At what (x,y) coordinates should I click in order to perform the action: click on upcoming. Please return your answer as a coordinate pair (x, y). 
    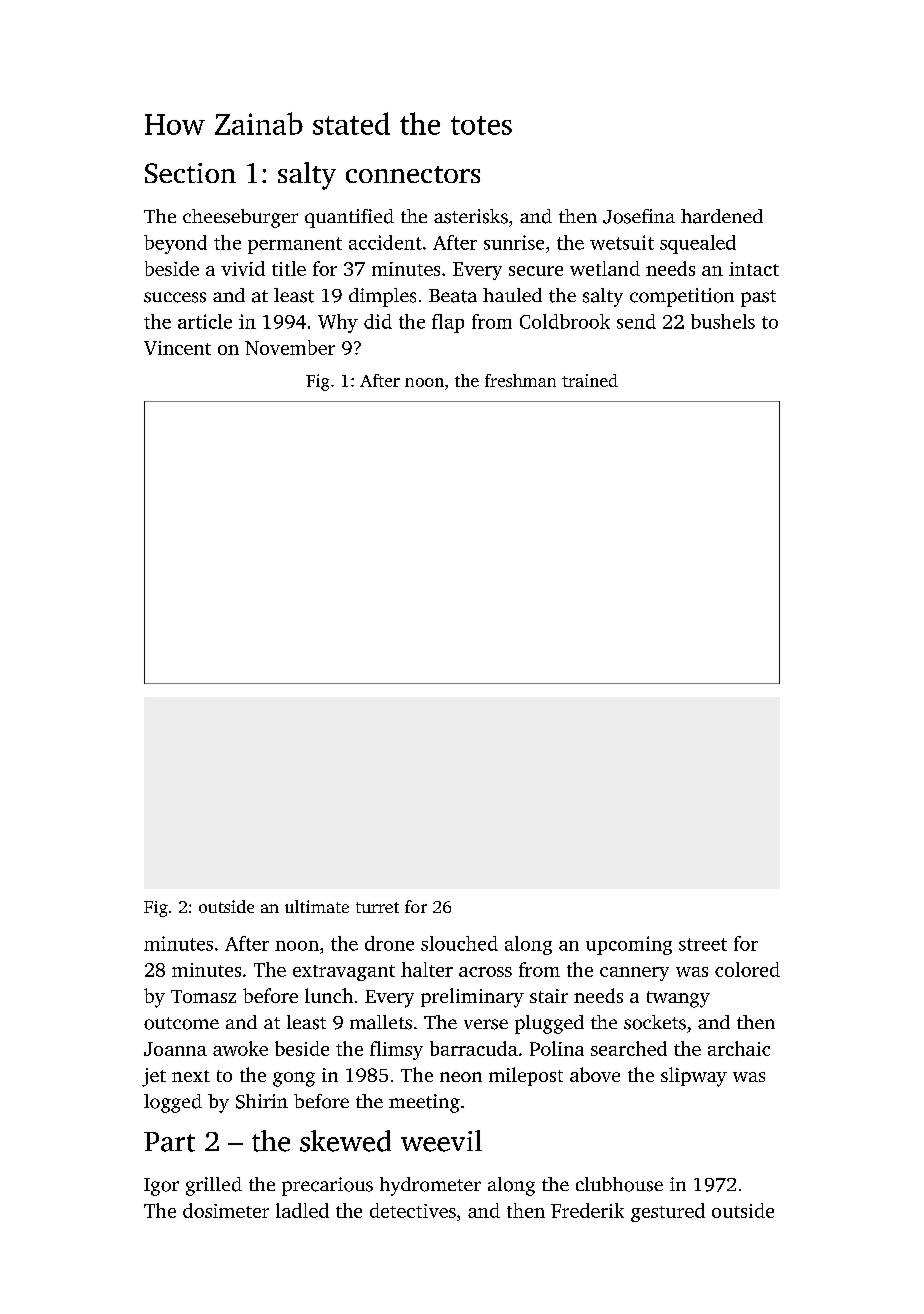
    Looking at the image, I should click on (629, 945).
